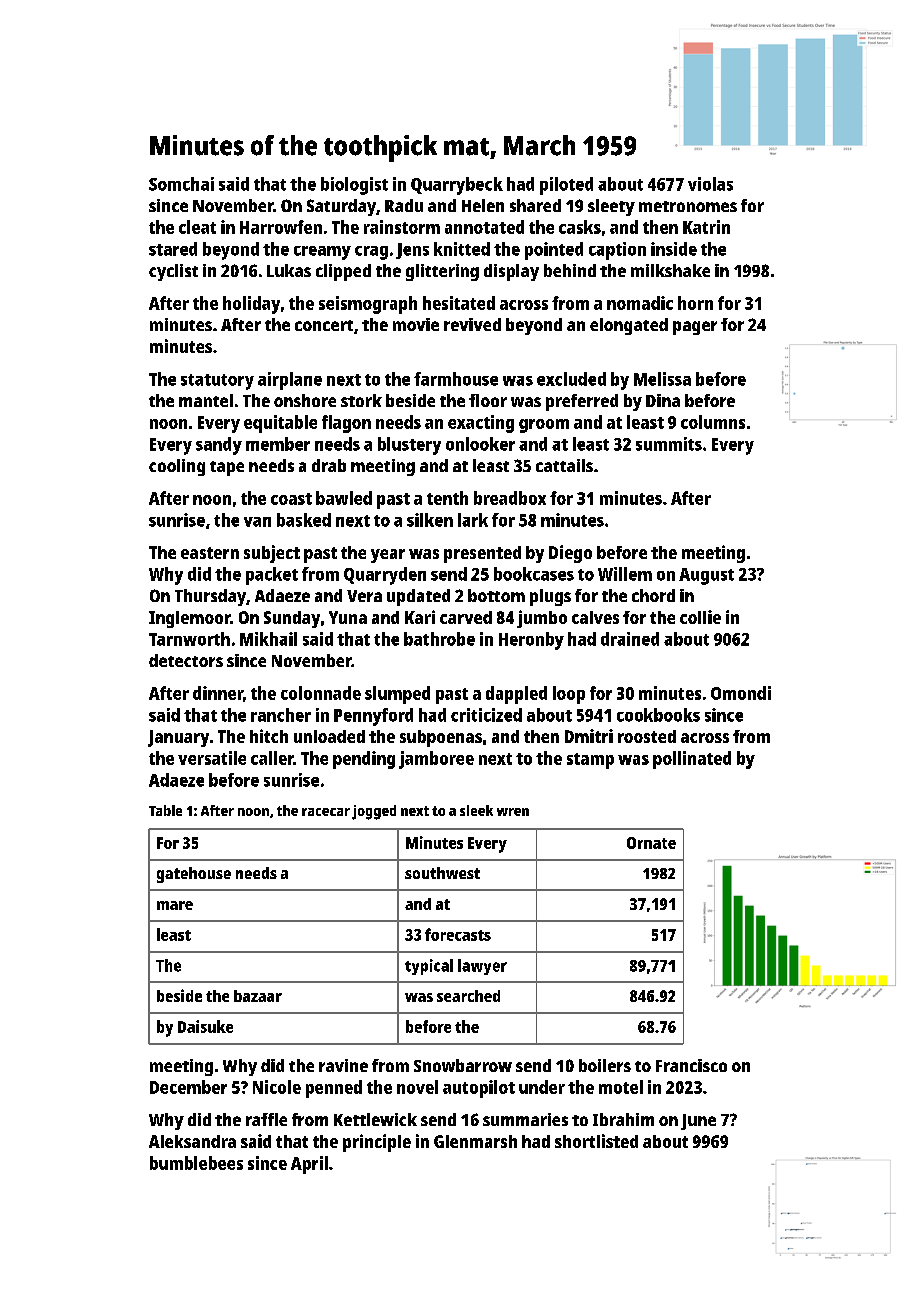 The width and height of the screenshot is (924, 1311). What do you see at coordinates (189, 639) in the screenshot?
I see `Tarnworth` at bounding box center [189, 639].
